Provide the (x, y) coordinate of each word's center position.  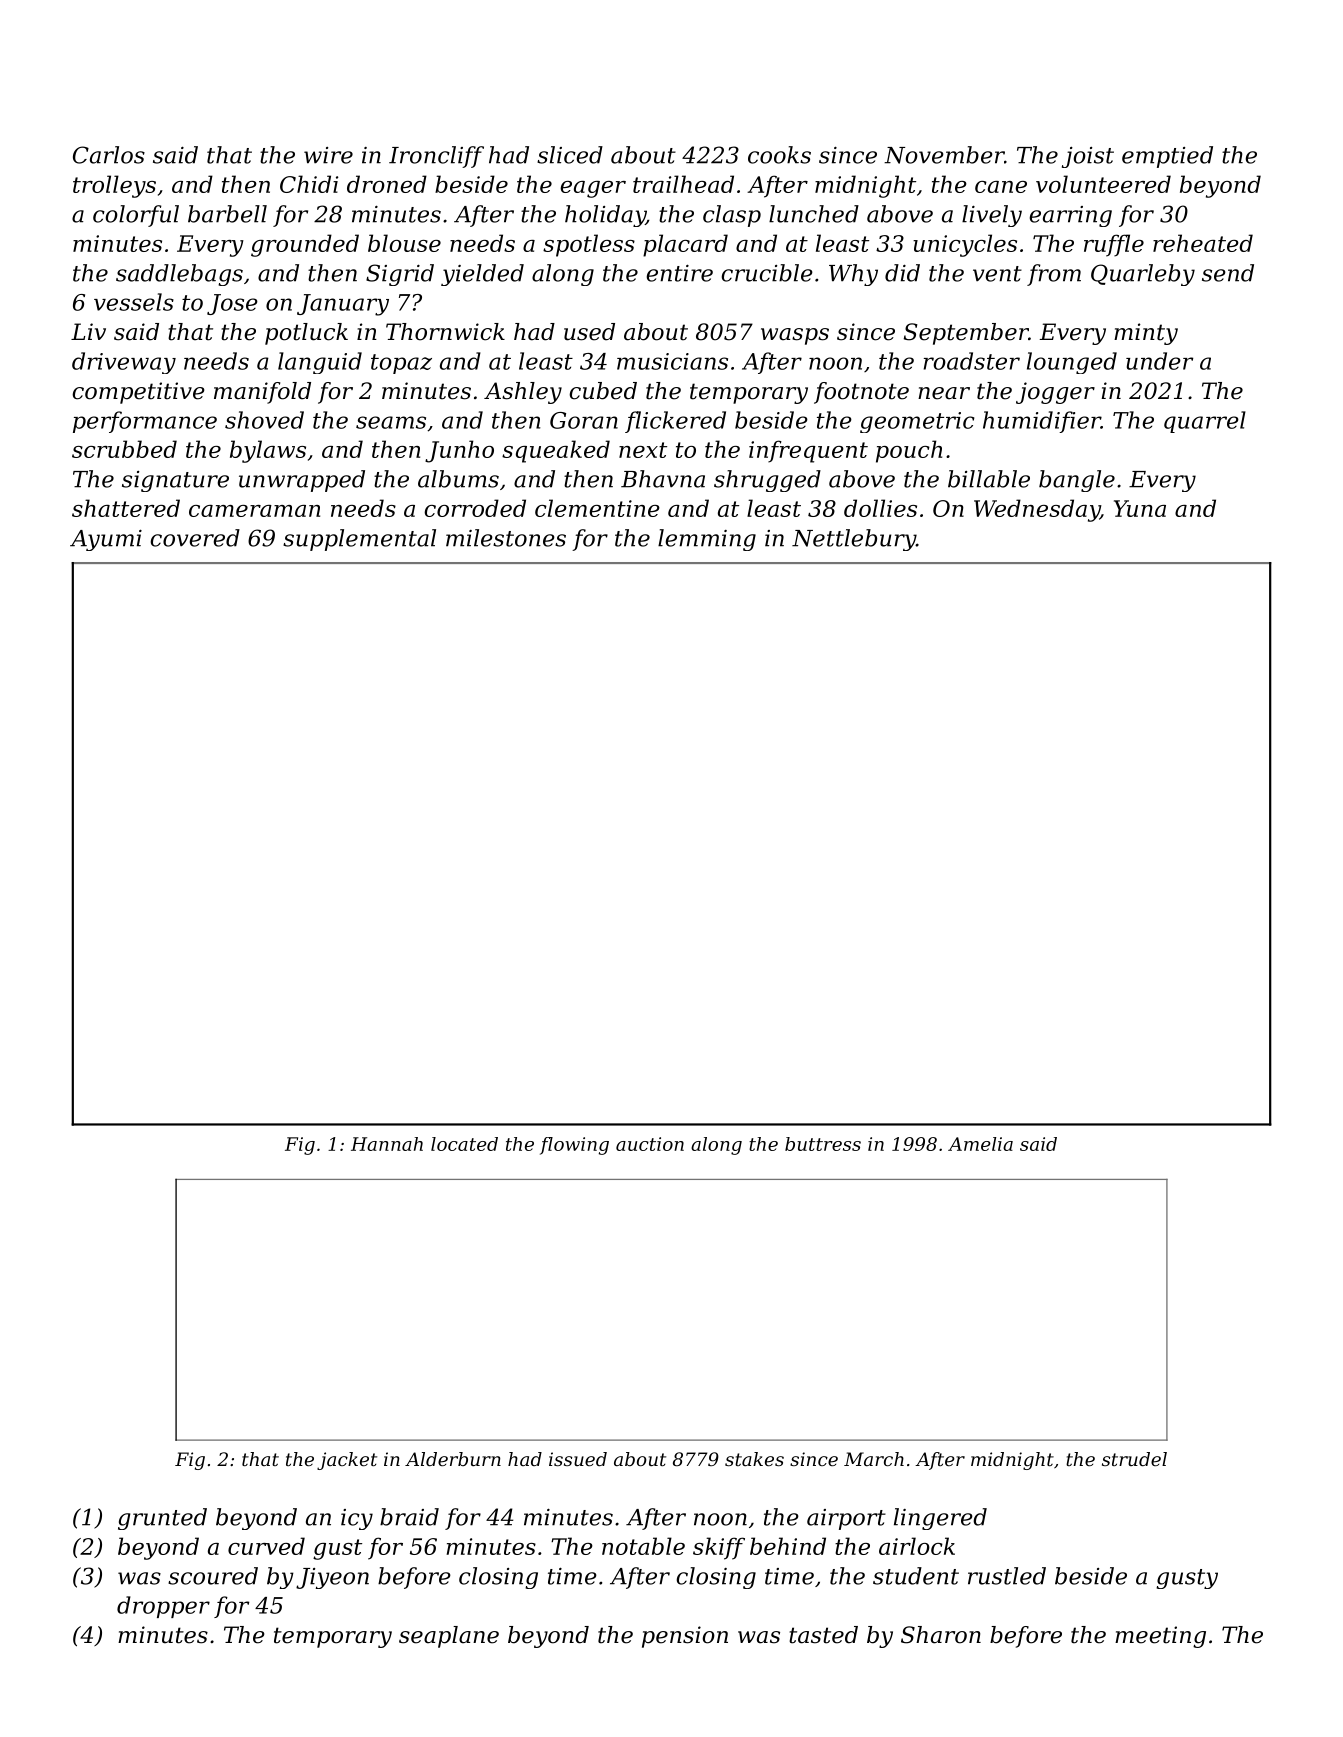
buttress (823, 1144)
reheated (1203, 243)
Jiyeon (332, 1578)
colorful (136, 216)
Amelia (980, 1144)
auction (650, 1144)
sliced (570, 155)
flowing (574, 1146)
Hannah (387, 1144)
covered (195, 538)
